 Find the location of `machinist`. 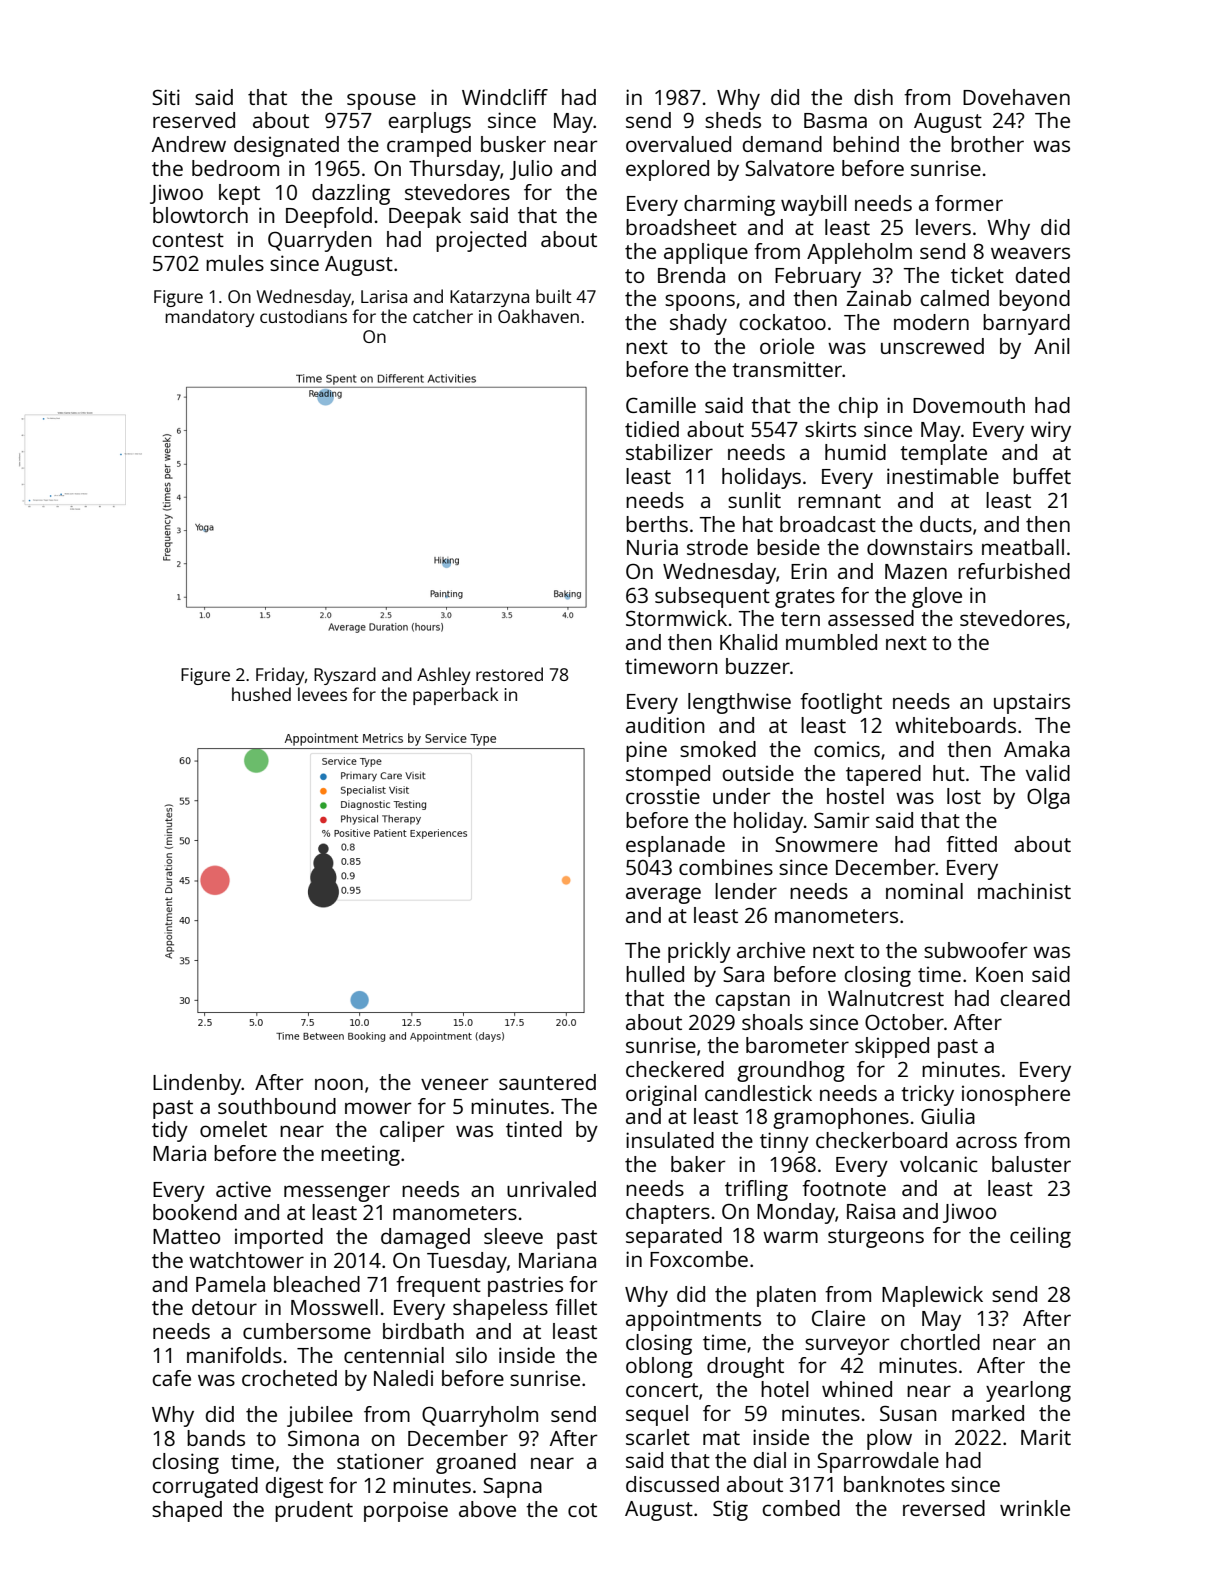

machinist is located at coordinates (1024, 891).
